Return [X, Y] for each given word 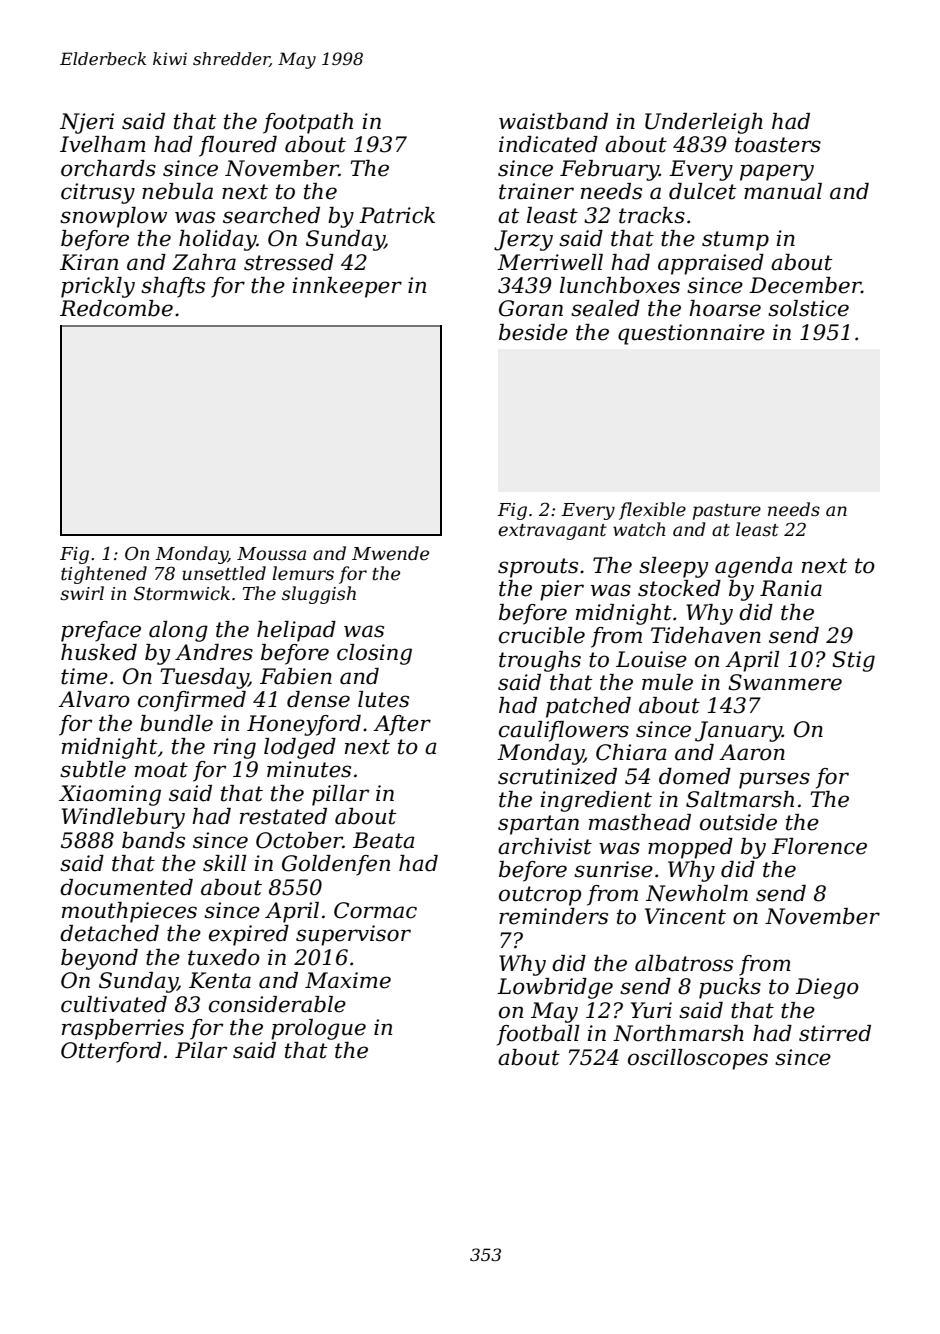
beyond [99, 959]
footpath [308, 123]
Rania [791, 588]
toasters [778, 145]
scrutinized [557, 776]
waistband [553, 121]
